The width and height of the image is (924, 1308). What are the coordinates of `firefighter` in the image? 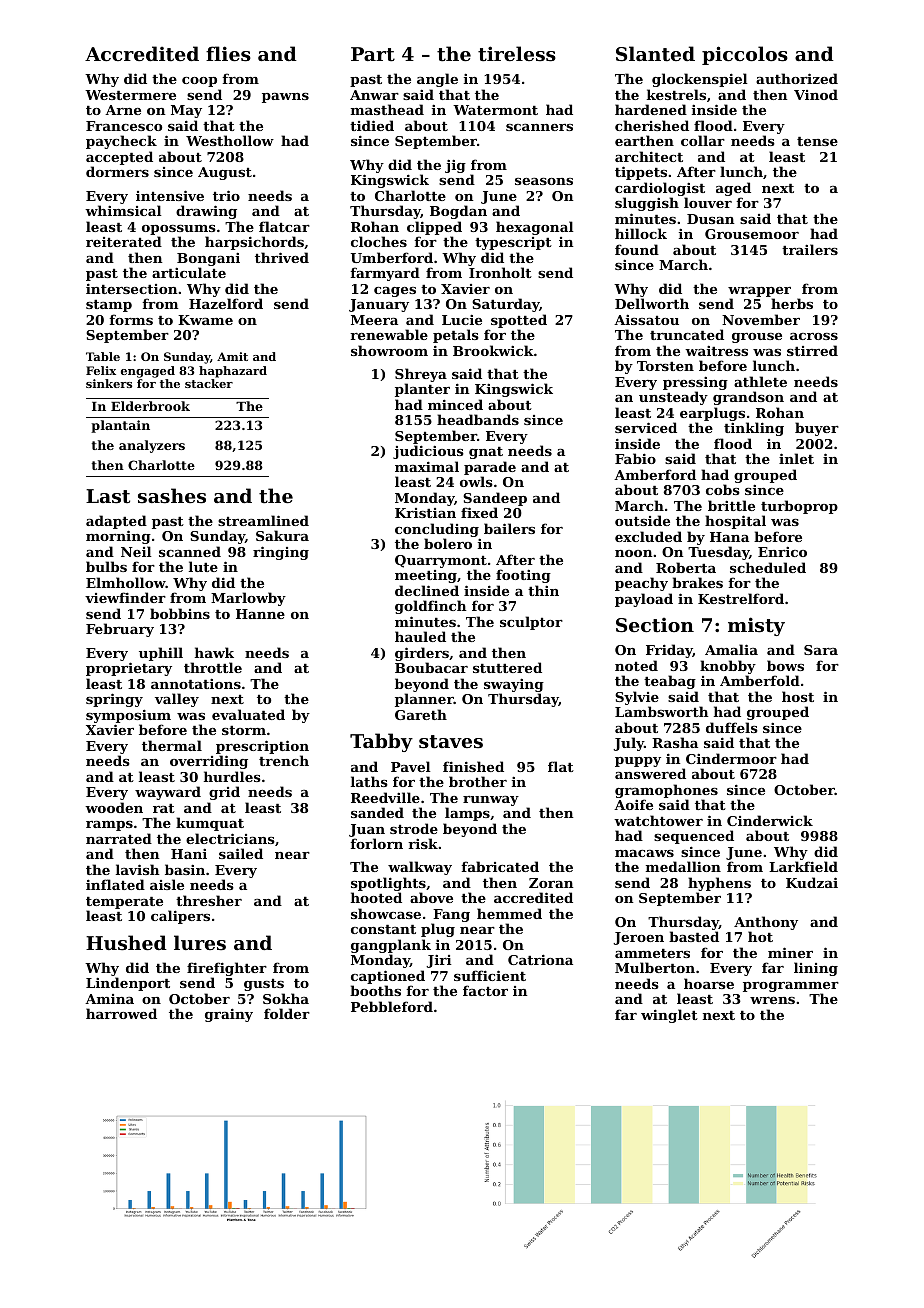 It's located at (227, 969).
